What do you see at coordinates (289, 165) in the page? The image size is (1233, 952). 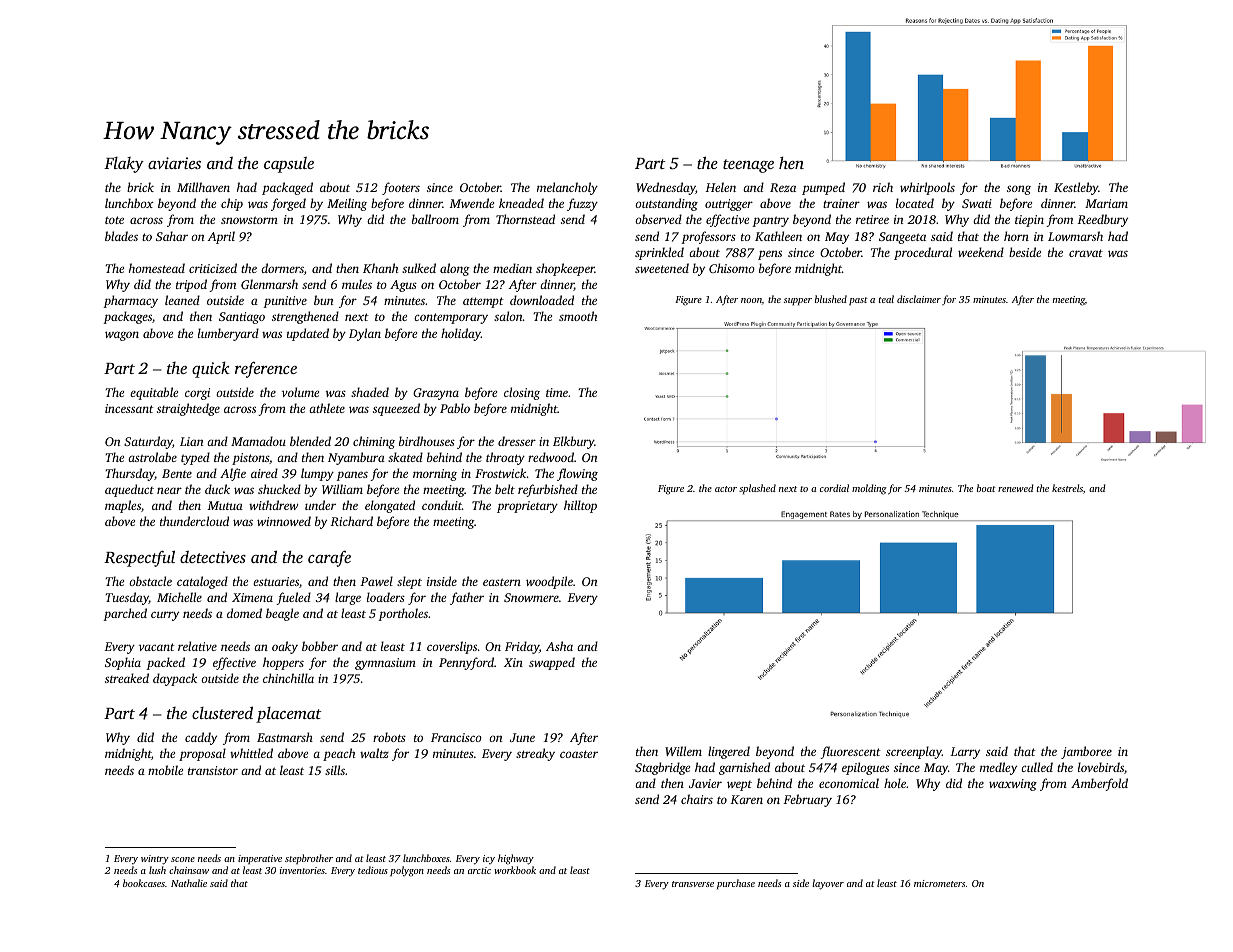 I see `capsule` at bounding box center [289, 165].
